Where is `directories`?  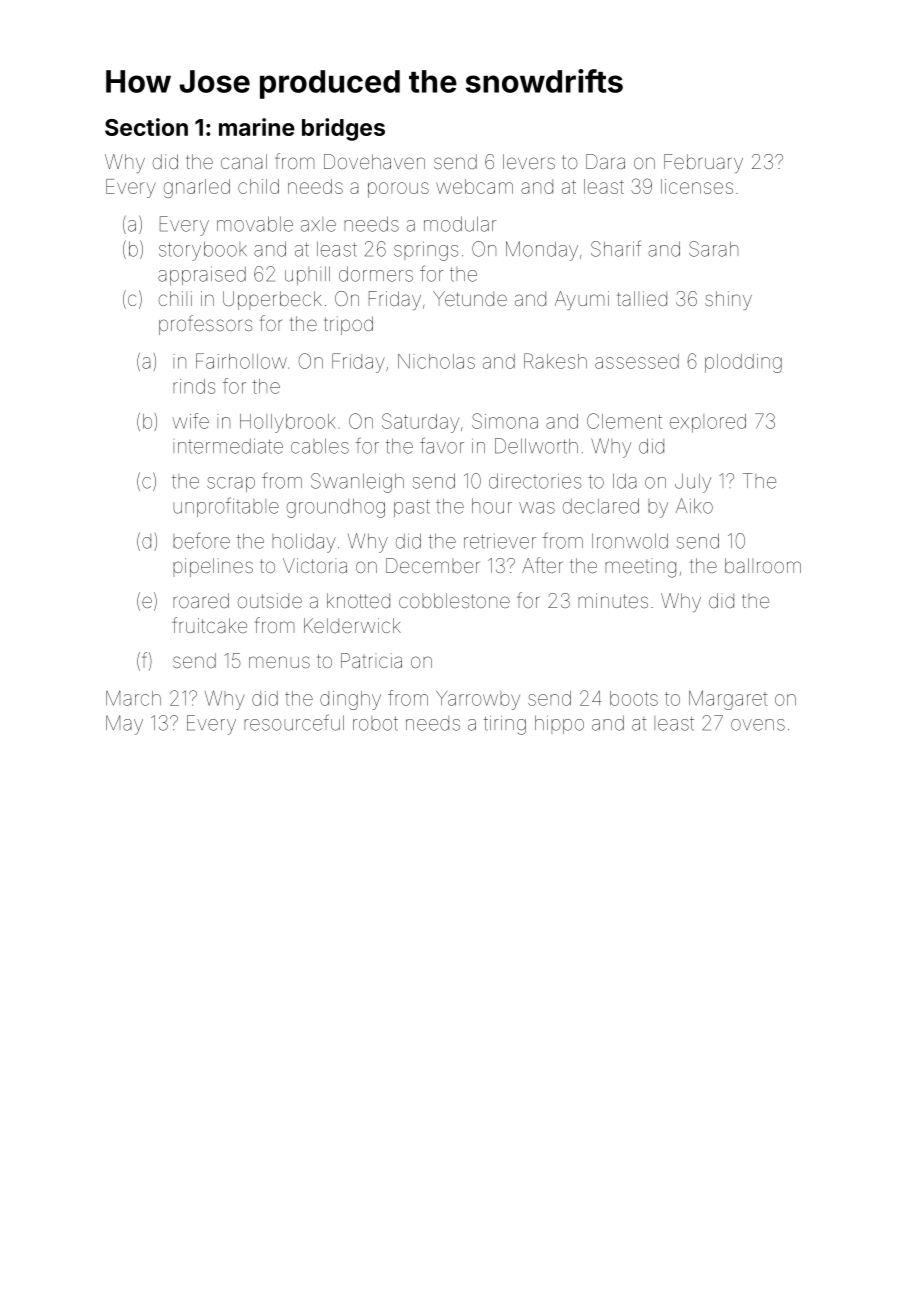 directories is located at coordinates (535, 481).
